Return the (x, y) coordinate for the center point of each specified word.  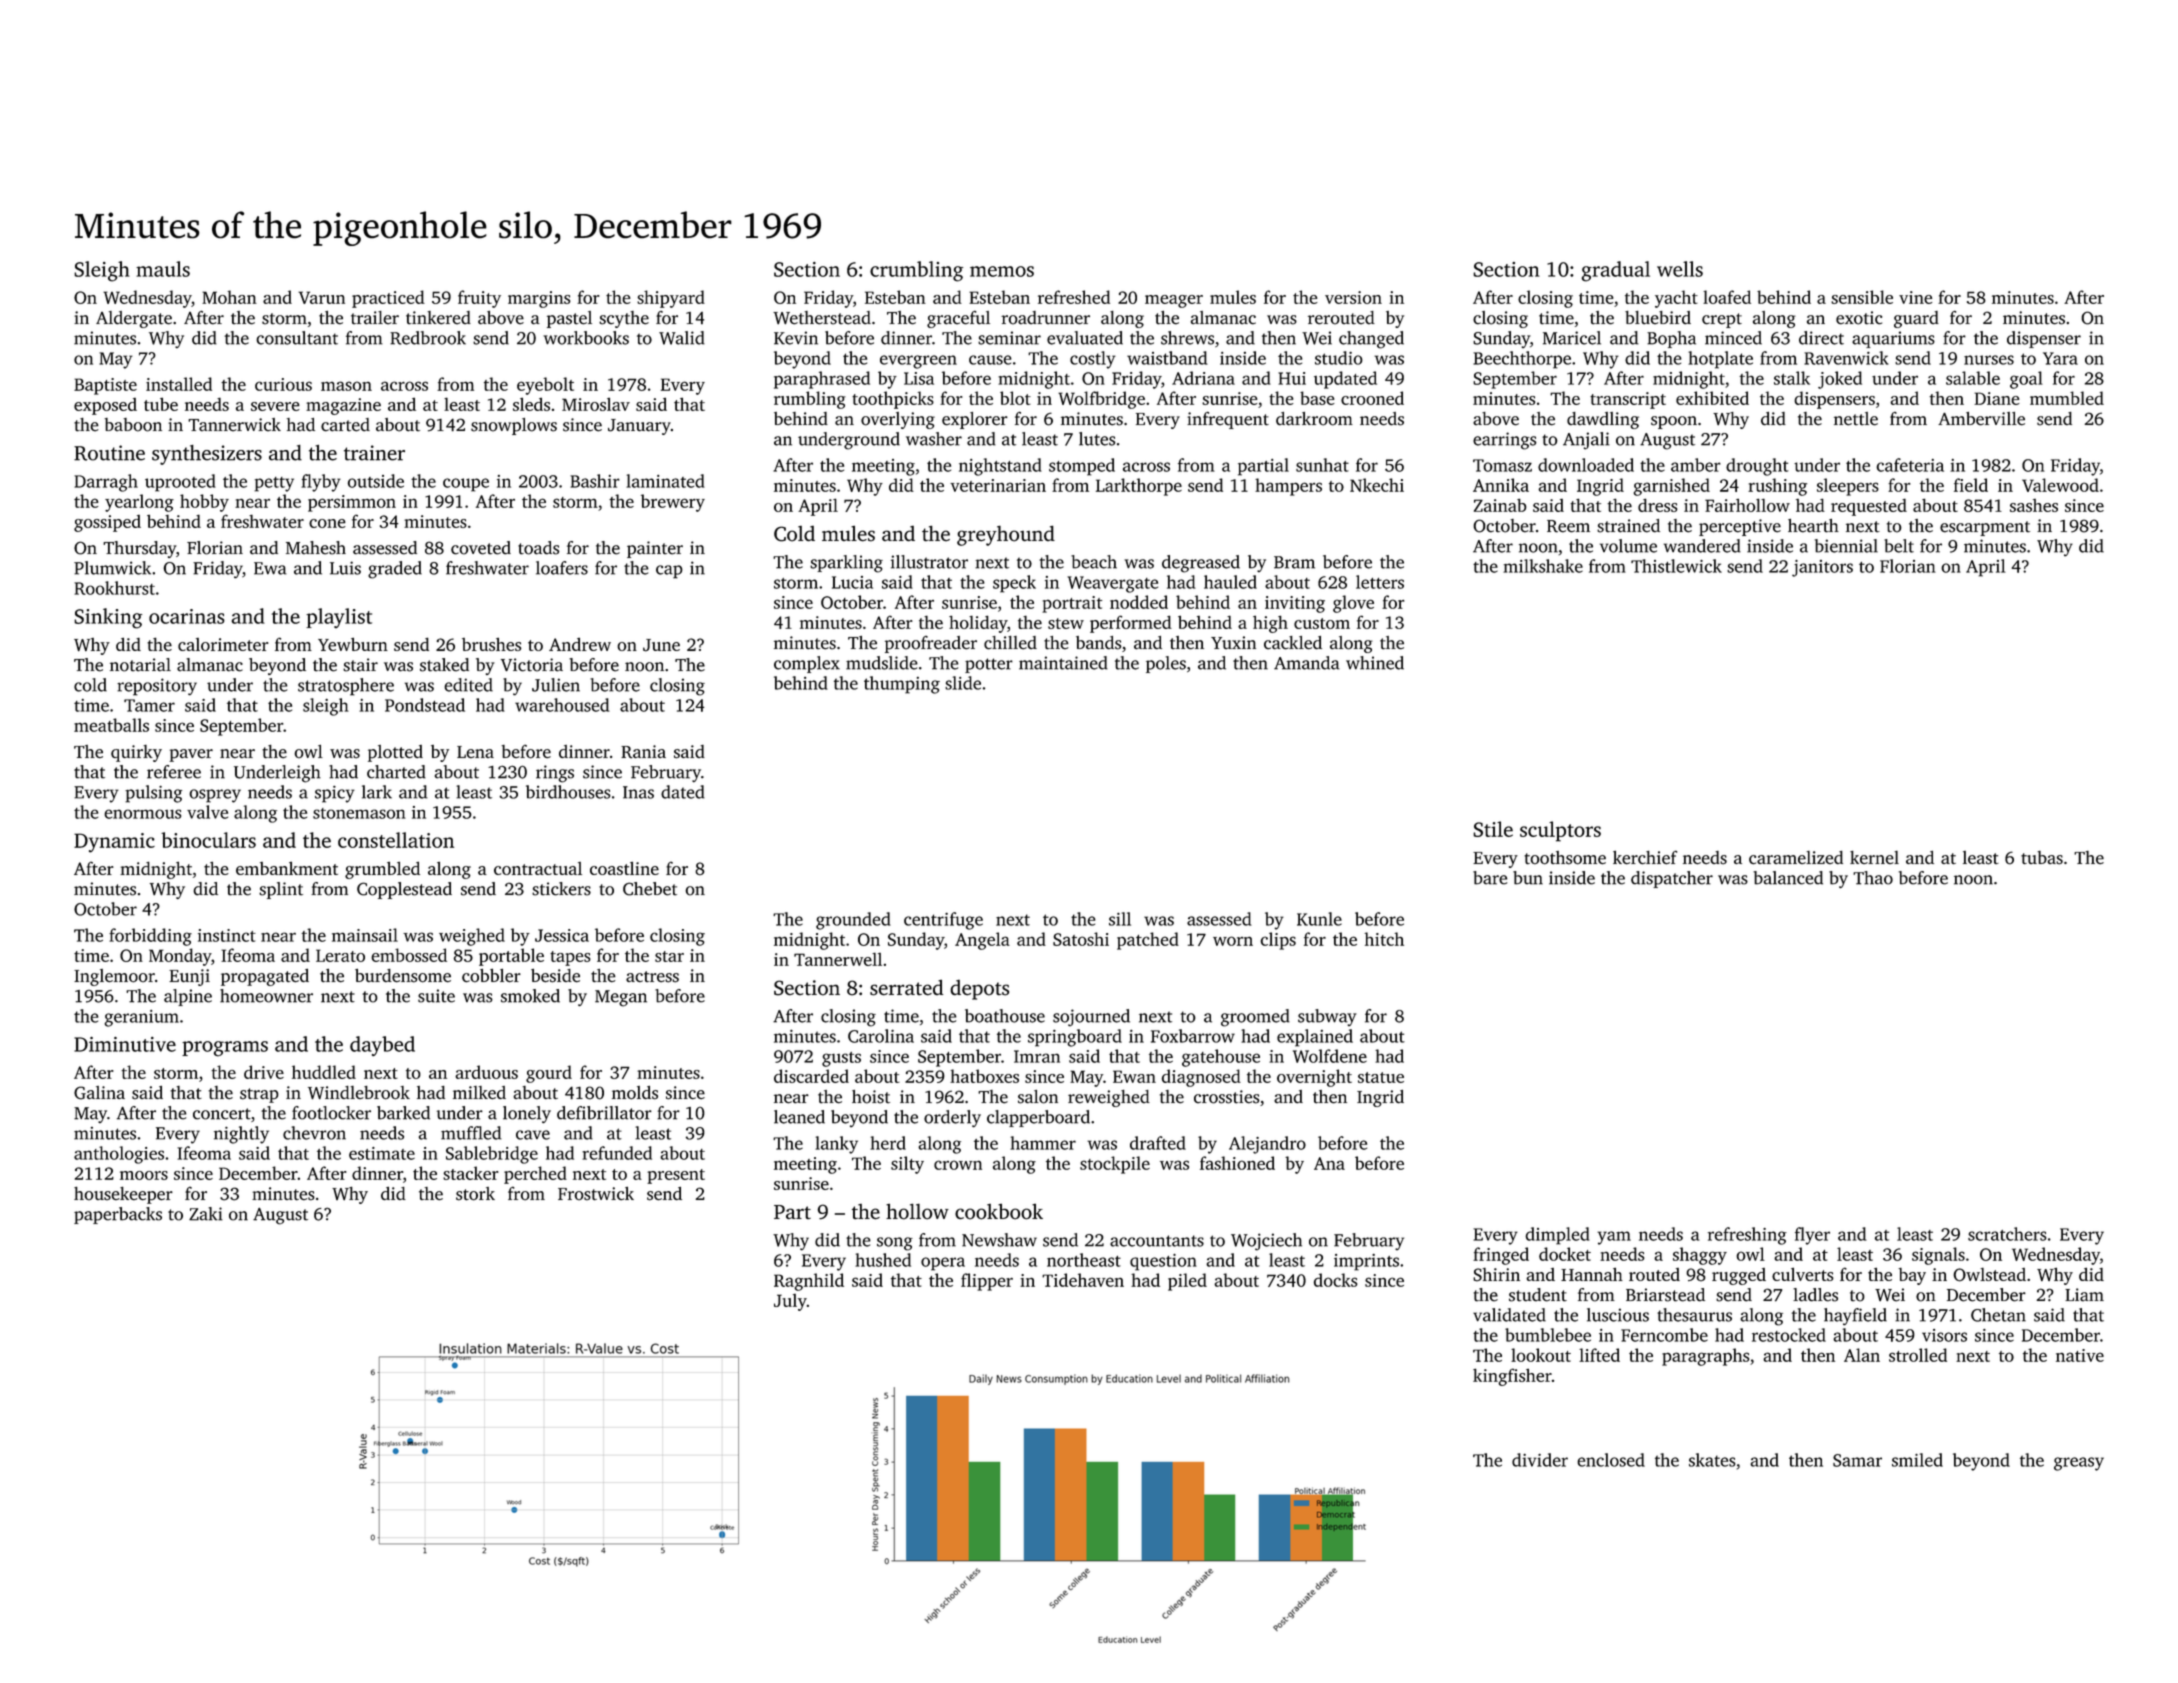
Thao (1873, 878)
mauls (163, 269)
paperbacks (118, 1215)
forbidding (150, 937)
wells (1680, 269)
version (1353, 297)
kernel (1874, 857)
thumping (902, 685)
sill (1120, 919)
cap (669, 572)
